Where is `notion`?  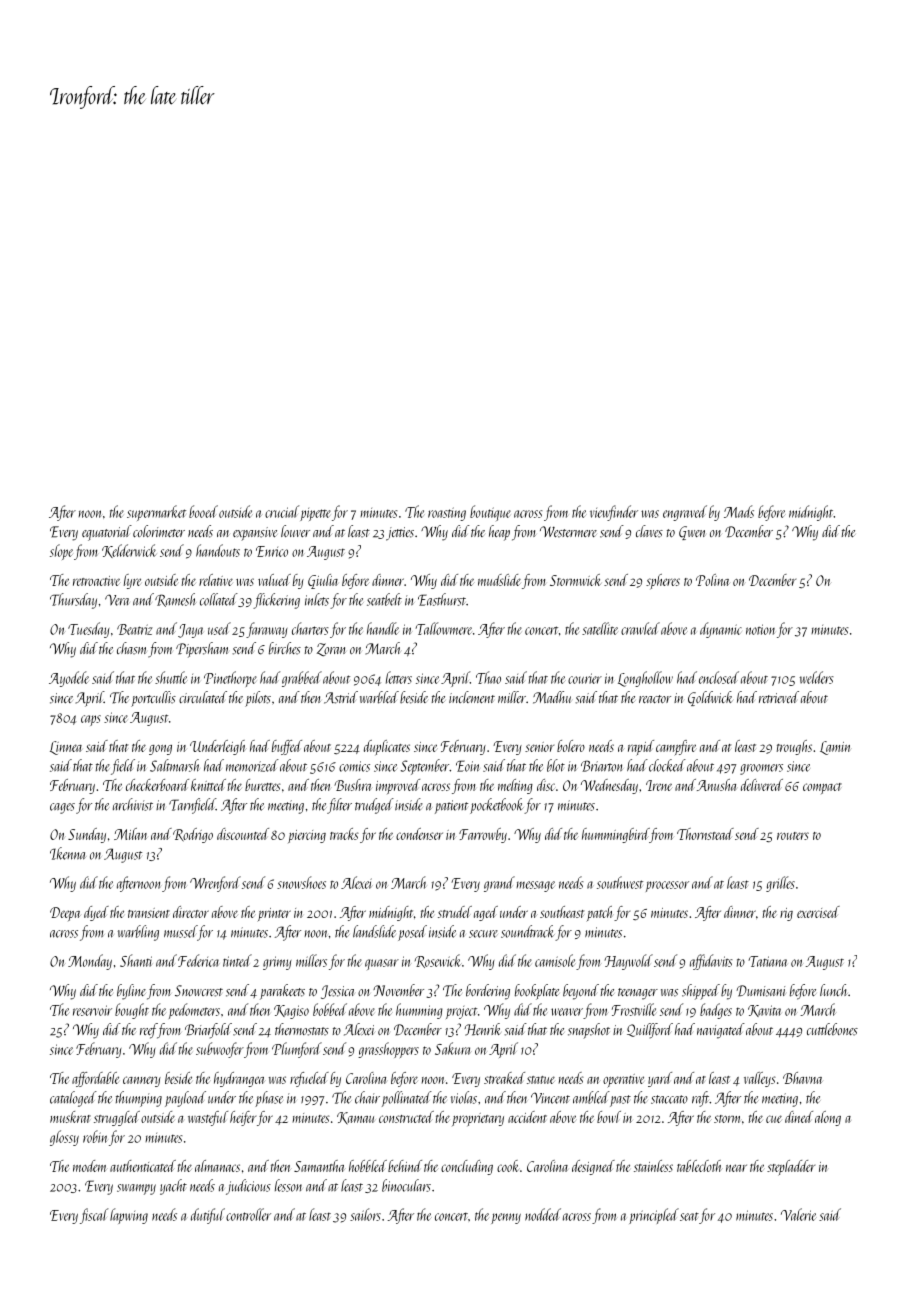
notion is located at coordinates (760, 629).
